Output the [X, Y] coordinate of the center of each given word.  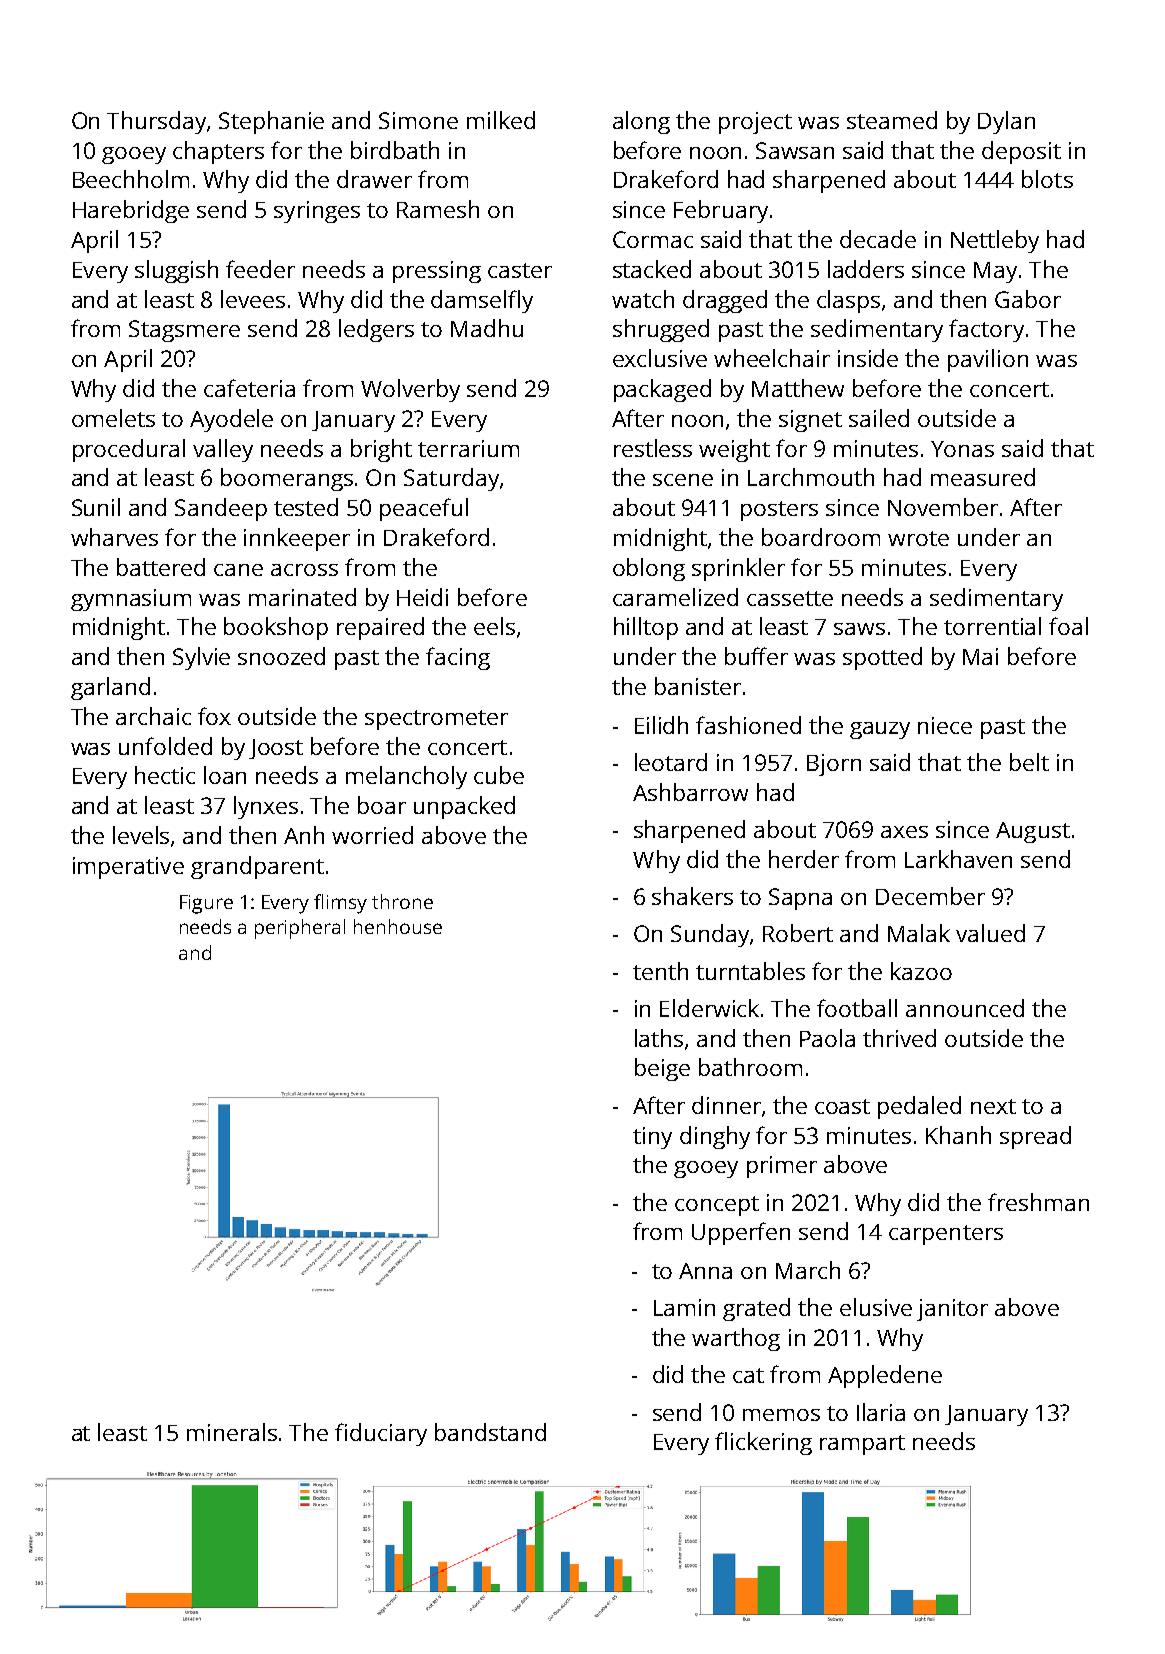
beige [662, 1069]
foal [1068, 626]
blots [1047, 179]
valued [990, 933]
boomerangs [287, 479]
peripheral [300, 929]
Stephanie [271, 122]
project [755, 123]
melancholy [406, 777]
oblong [649, 569]
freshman [1038, 1202]
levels [141, 835]
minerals [232, 1432]
